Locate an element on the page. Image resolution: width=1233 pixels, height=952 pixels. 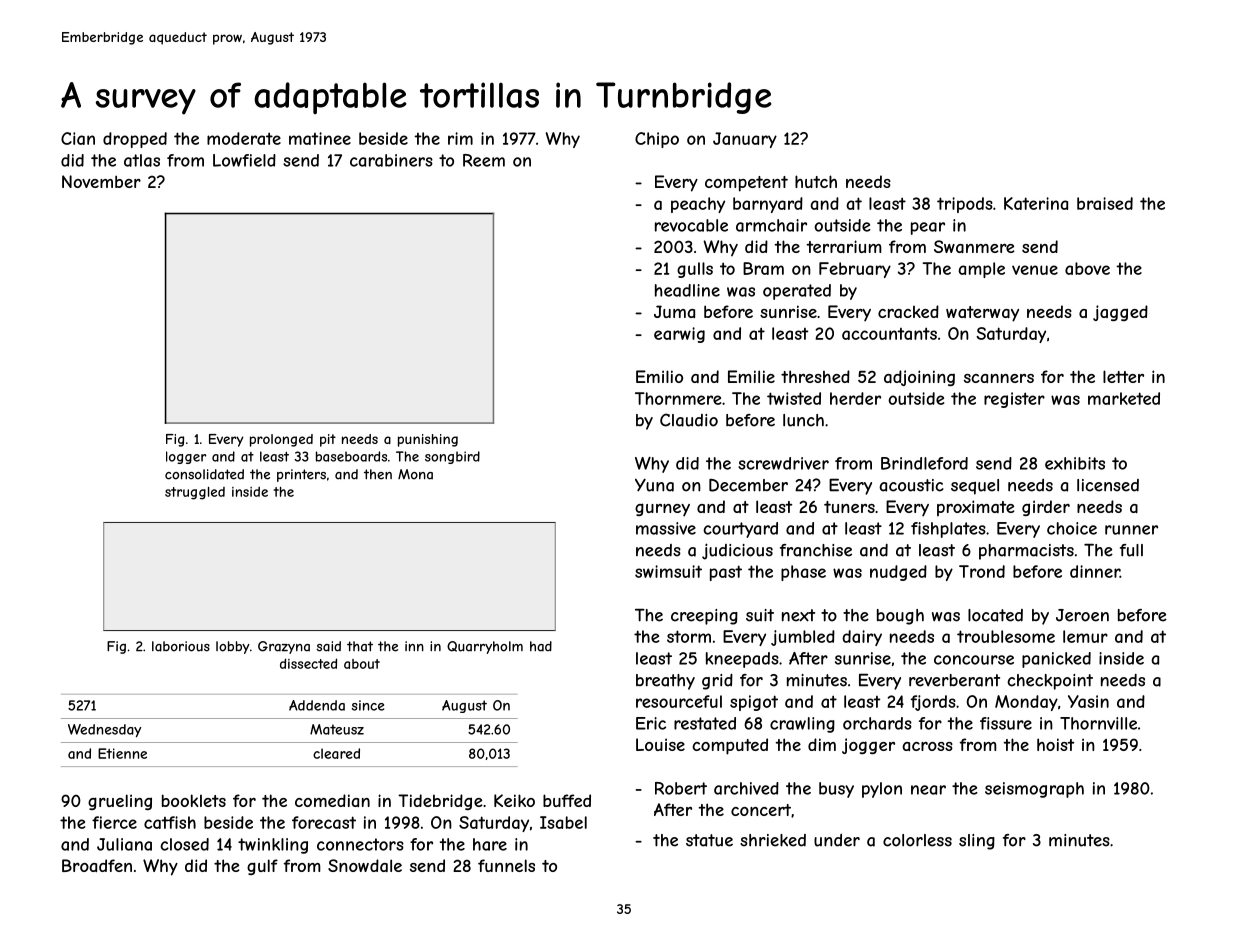
Emilio is located at coordinates (659, 376).
